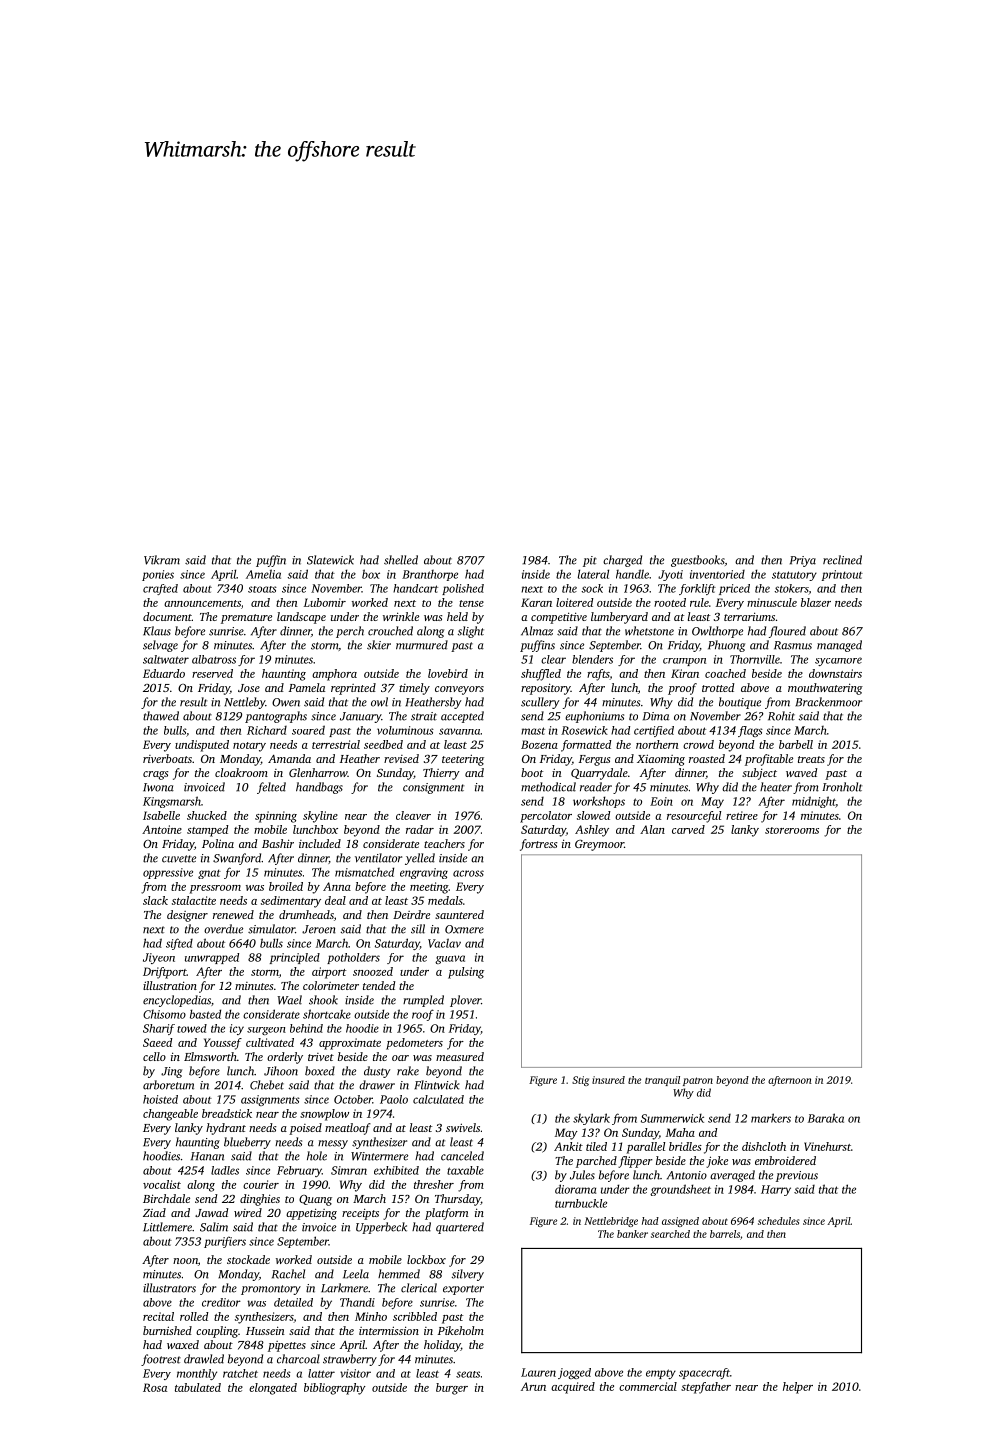 This screenshot has height=1455, width=1005. Describe the element at coordinates (170, 985) in the screenshot. I see `illustration` at that location.
